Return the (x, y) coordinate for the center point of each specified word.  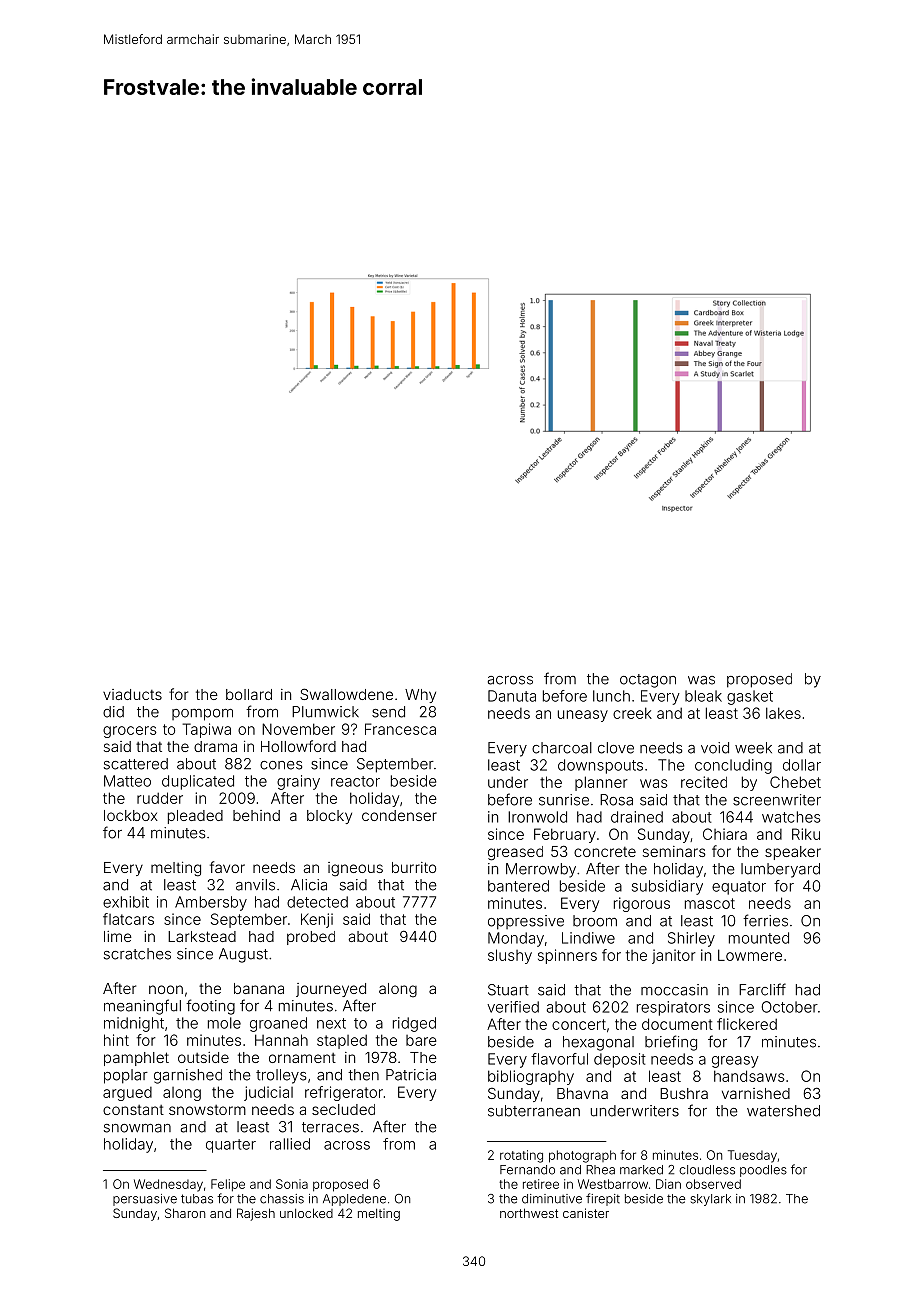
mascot (710, 903)
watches (791, 817)
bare (421, 1040)
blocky (329, 817)
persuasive (145, 1200)
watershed (783, 1111)
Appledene (354, 1200)
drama (215, 746)
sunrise (564, 800)
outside (203, 1057)
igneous (355, 869)
